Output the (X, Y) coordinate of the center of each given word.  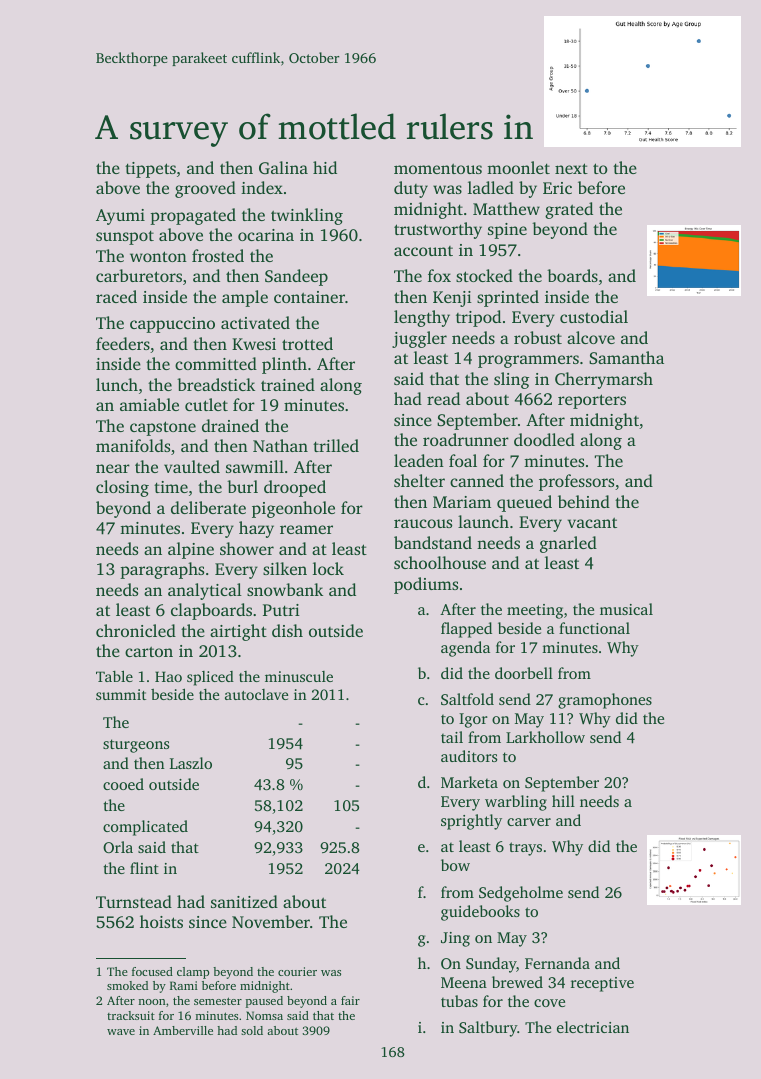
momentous (438, 168)
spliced (210, 678)
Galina (283, 167)
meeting (535, 611)
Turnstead (134, 901)
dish (287, 630)
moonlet (518, 167)
